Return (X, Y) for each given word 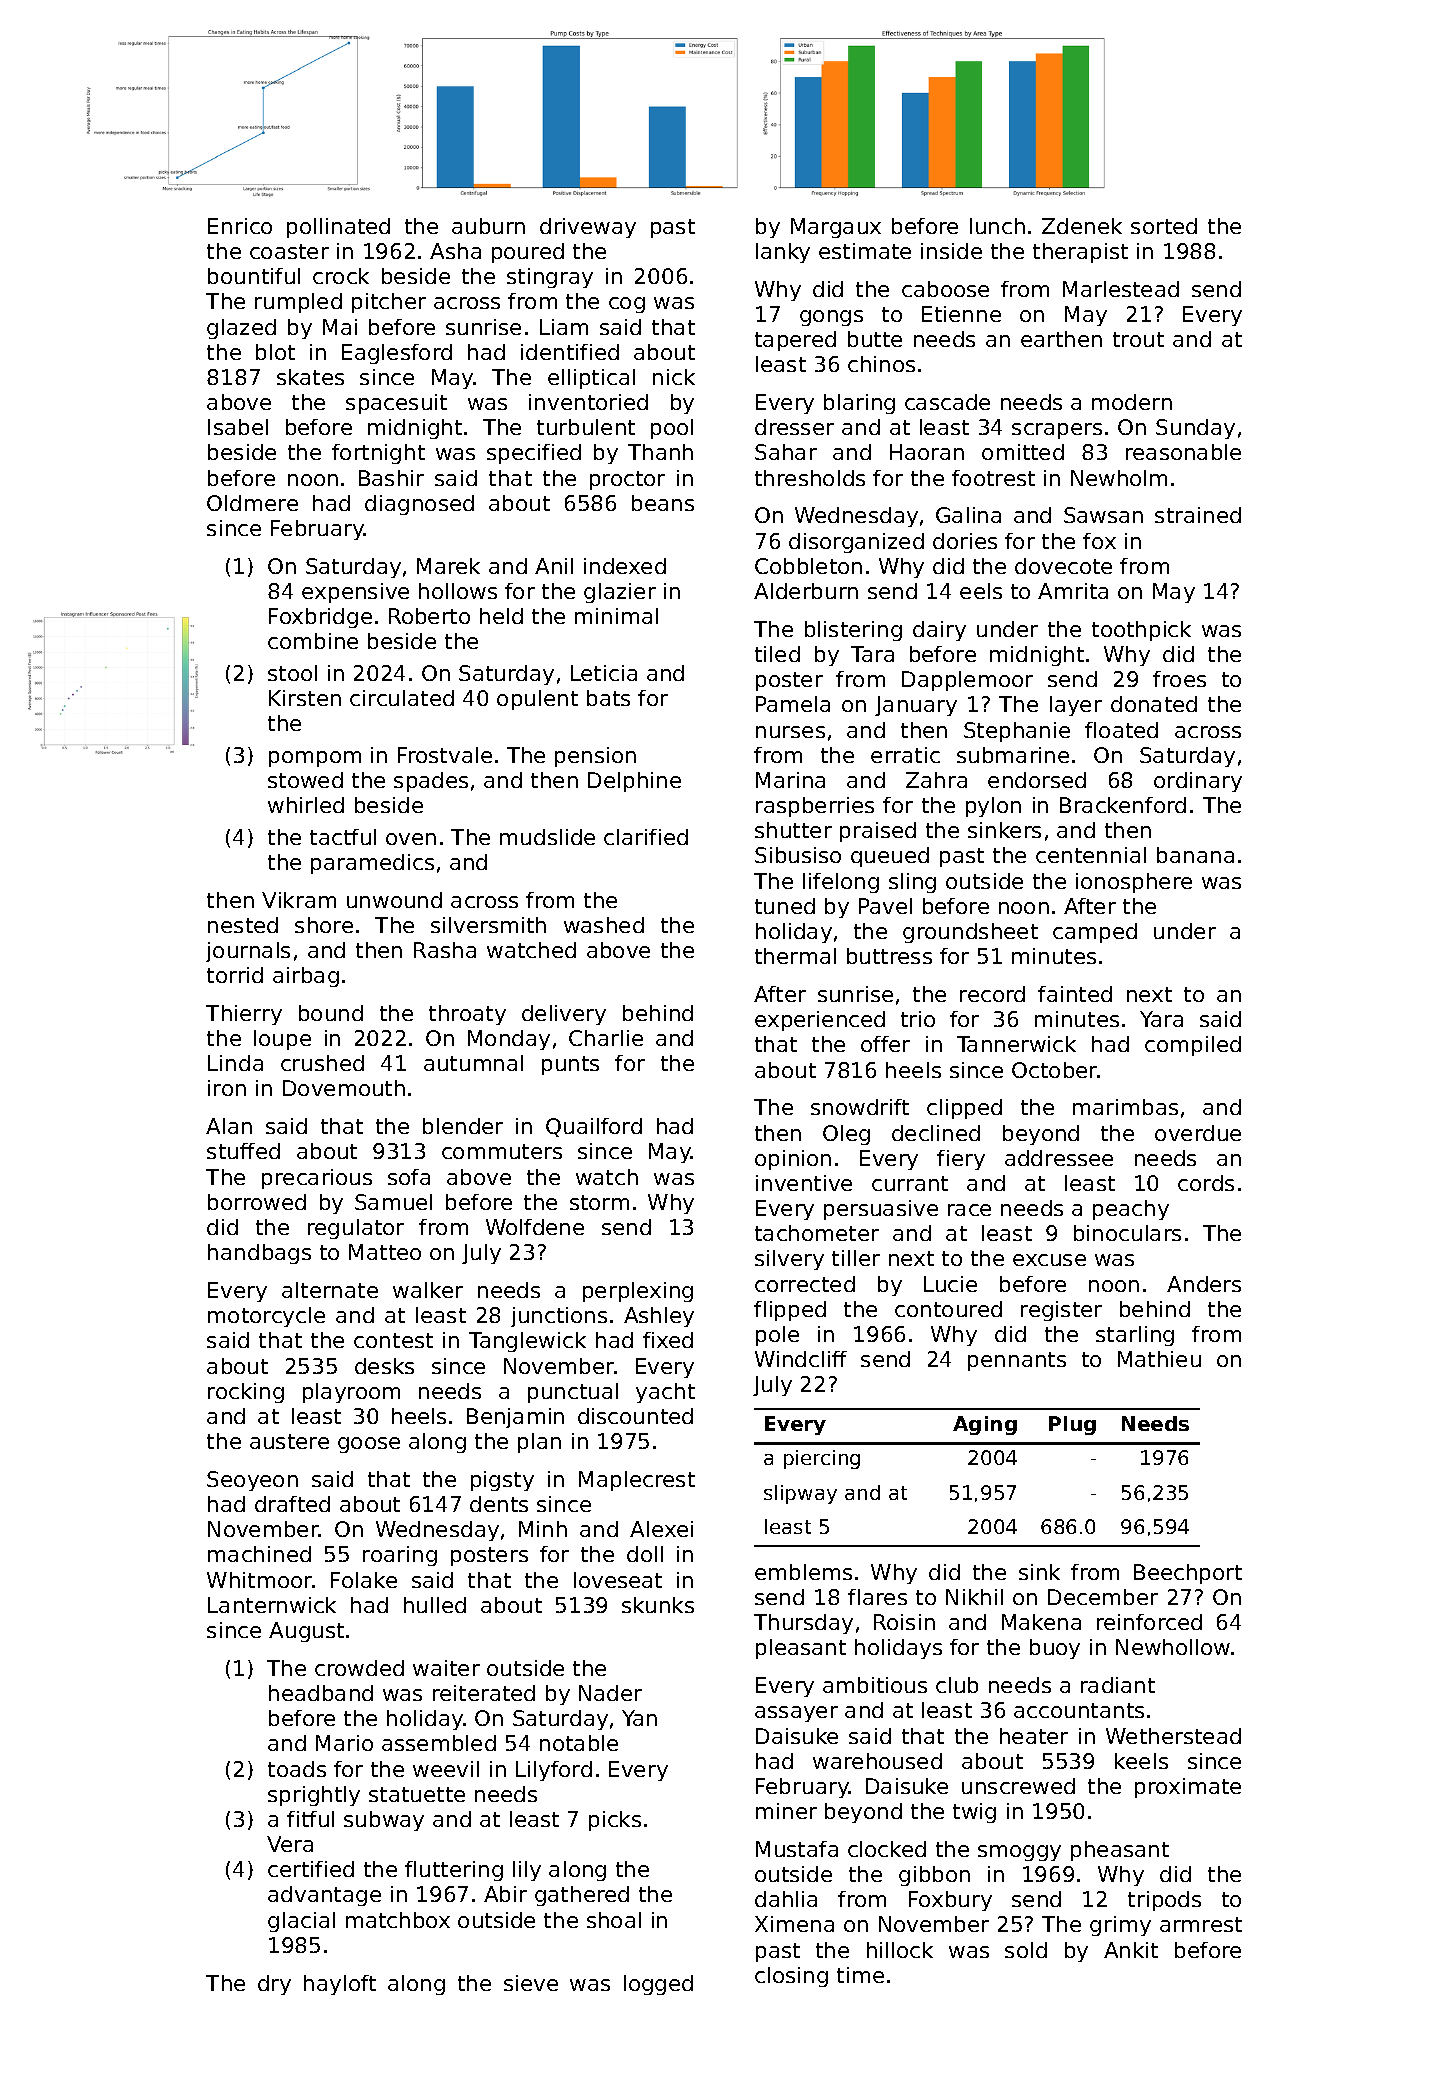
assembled (439, 1743)
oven (411, 839)
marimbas (1125, 1107)
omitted (1023, 452)
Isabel (238, 427)
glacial (301, 1922)
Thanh (660, 452)
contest (393, 1340)
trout (1138, 339)
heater (1034, 1736)
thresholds (810, 478)
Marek (448, 566)
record (992, 994)
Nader (610, 1693)
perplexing (638, 1292)
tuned (785, 906)
